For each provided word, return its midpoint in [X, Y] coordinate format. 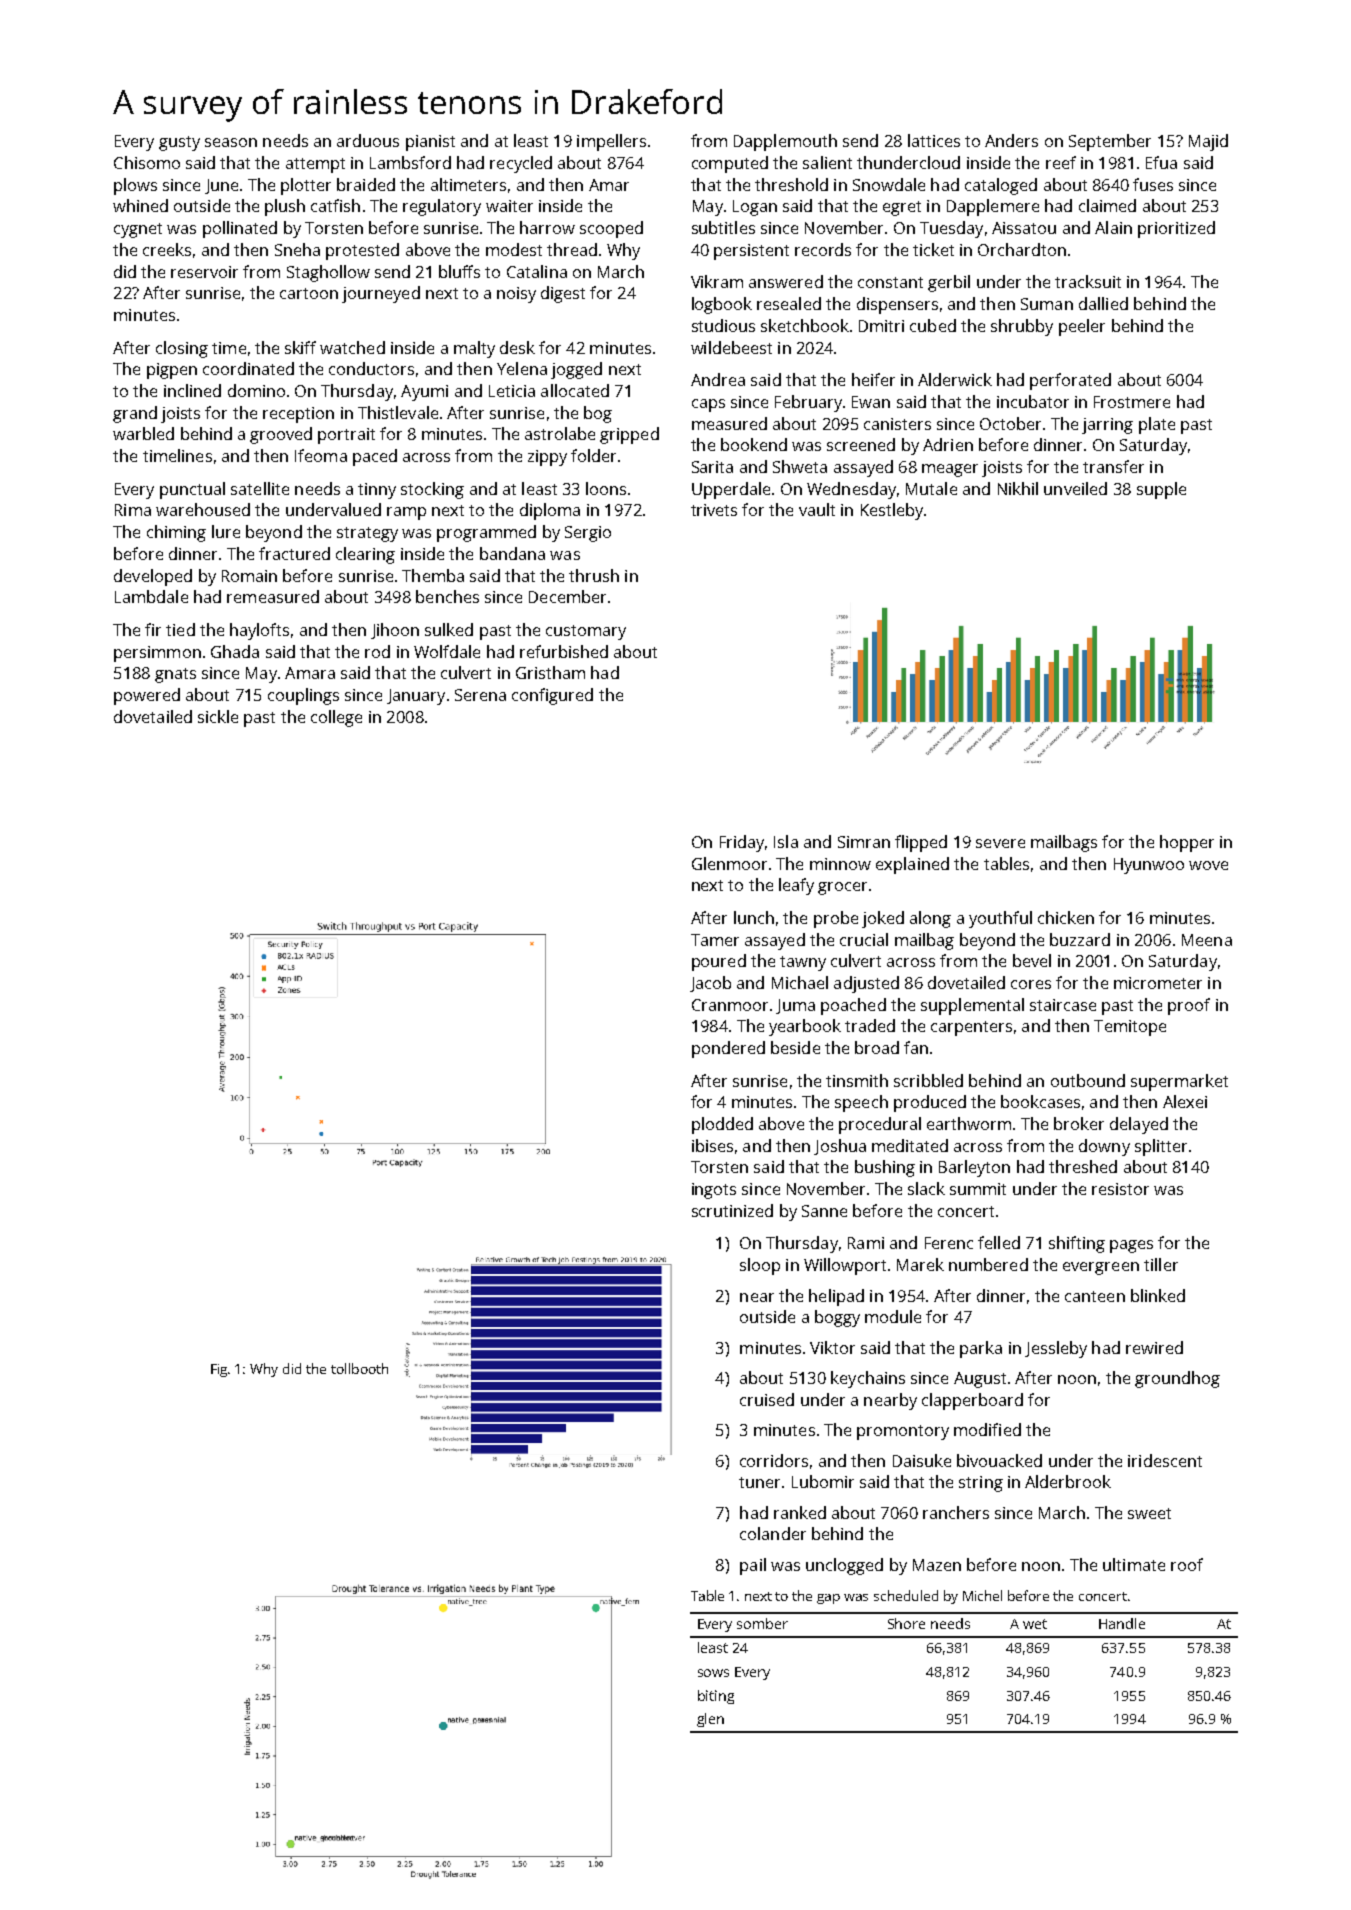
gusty [179, 143]
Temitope [1130, 1028]
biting [716, 1697]
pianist [430, 143]
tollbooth [359, 1368]
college [336, 718]
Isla [786, 841]
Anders [1011, 140]
